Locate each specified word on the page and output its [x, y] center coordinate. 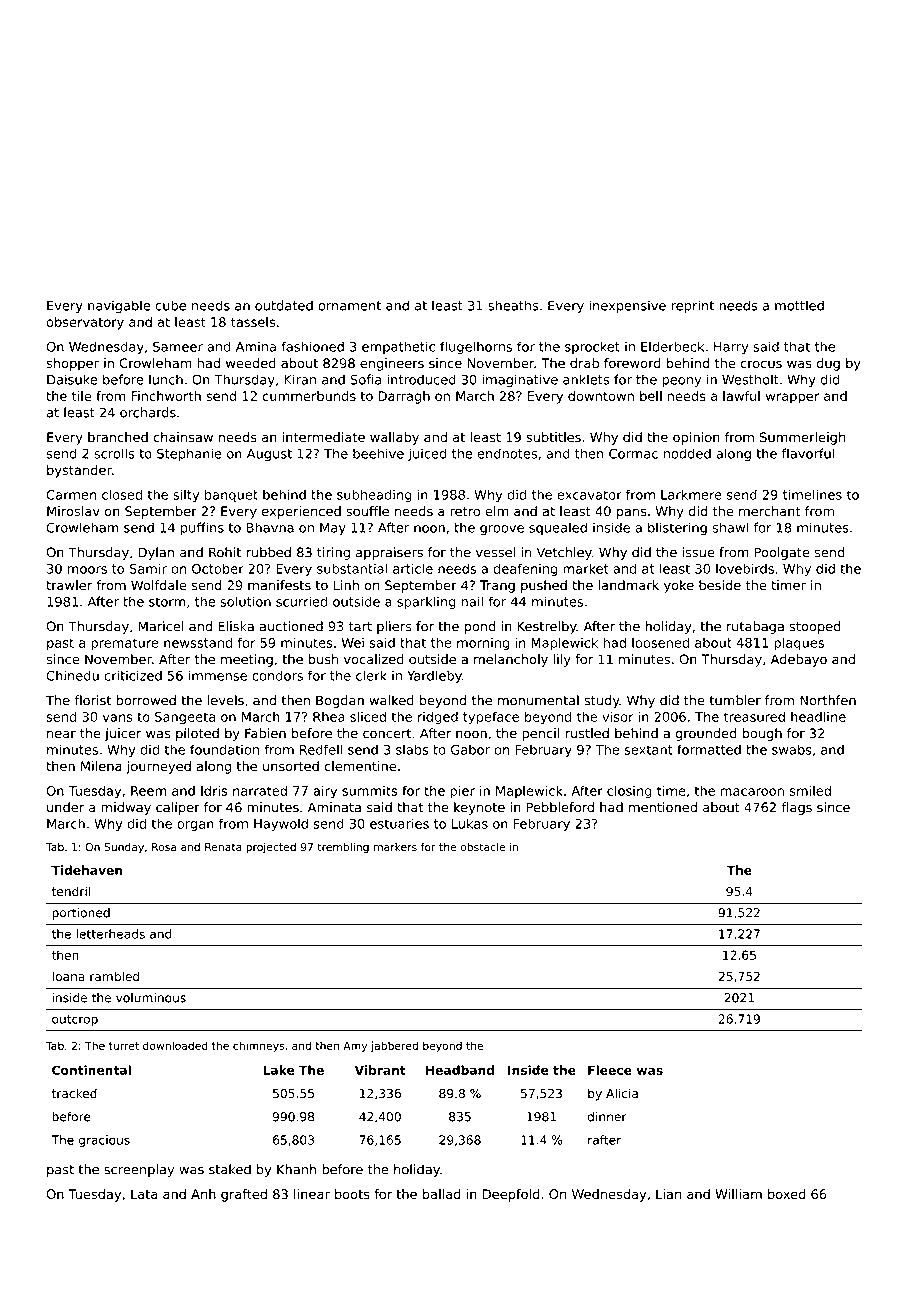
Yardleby [434, 677]
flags [796, 808]
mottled [799, 305]
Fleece [610, 1070]
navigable [119, 306]
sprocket [592, 347]
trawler [69, 585]
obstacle [482, 847]
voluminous [151, 998]
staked [230, 1169]
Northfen [828, 700]
